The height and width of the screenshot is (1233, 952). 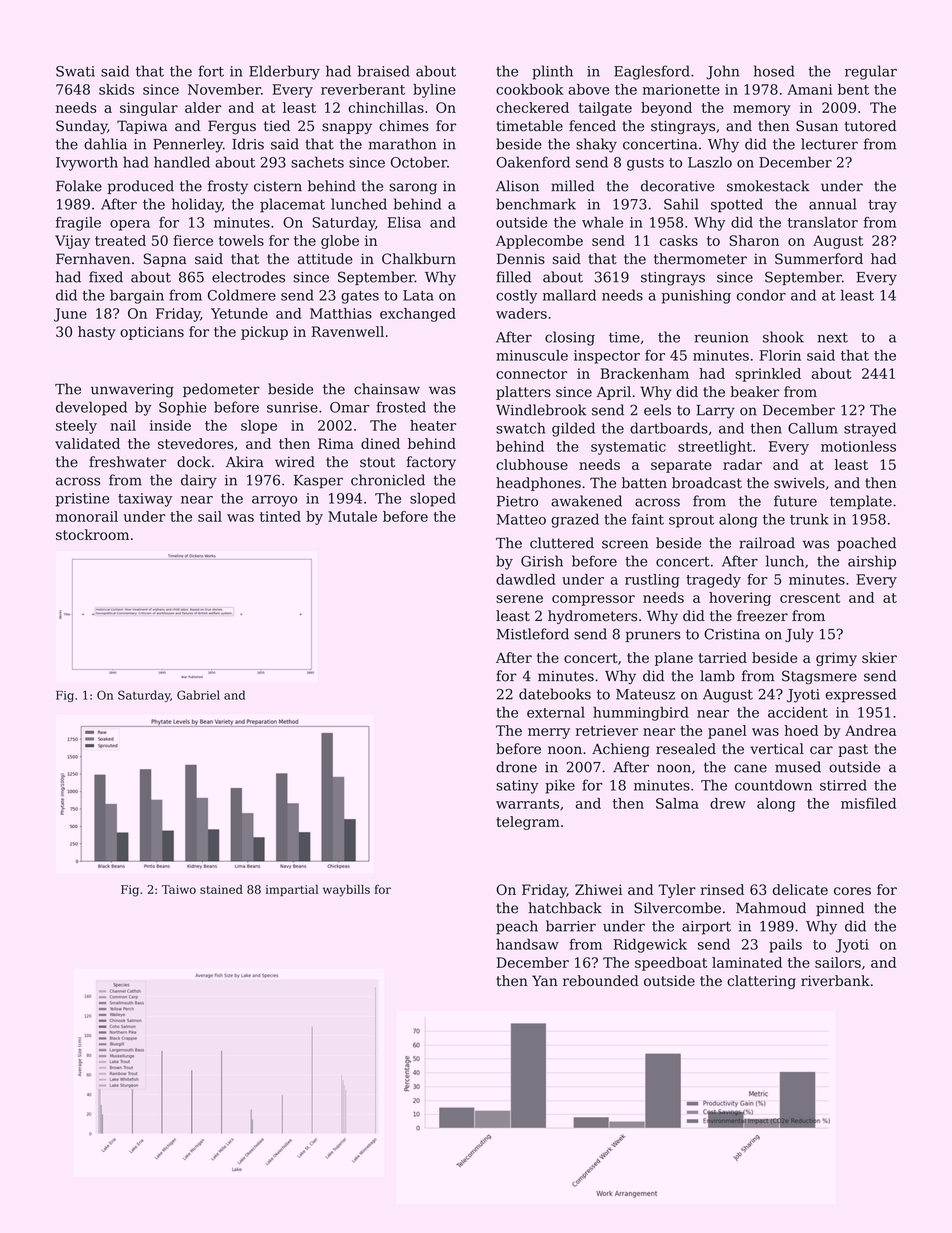 I want to click on Girish, so click(x=542, y=561).
